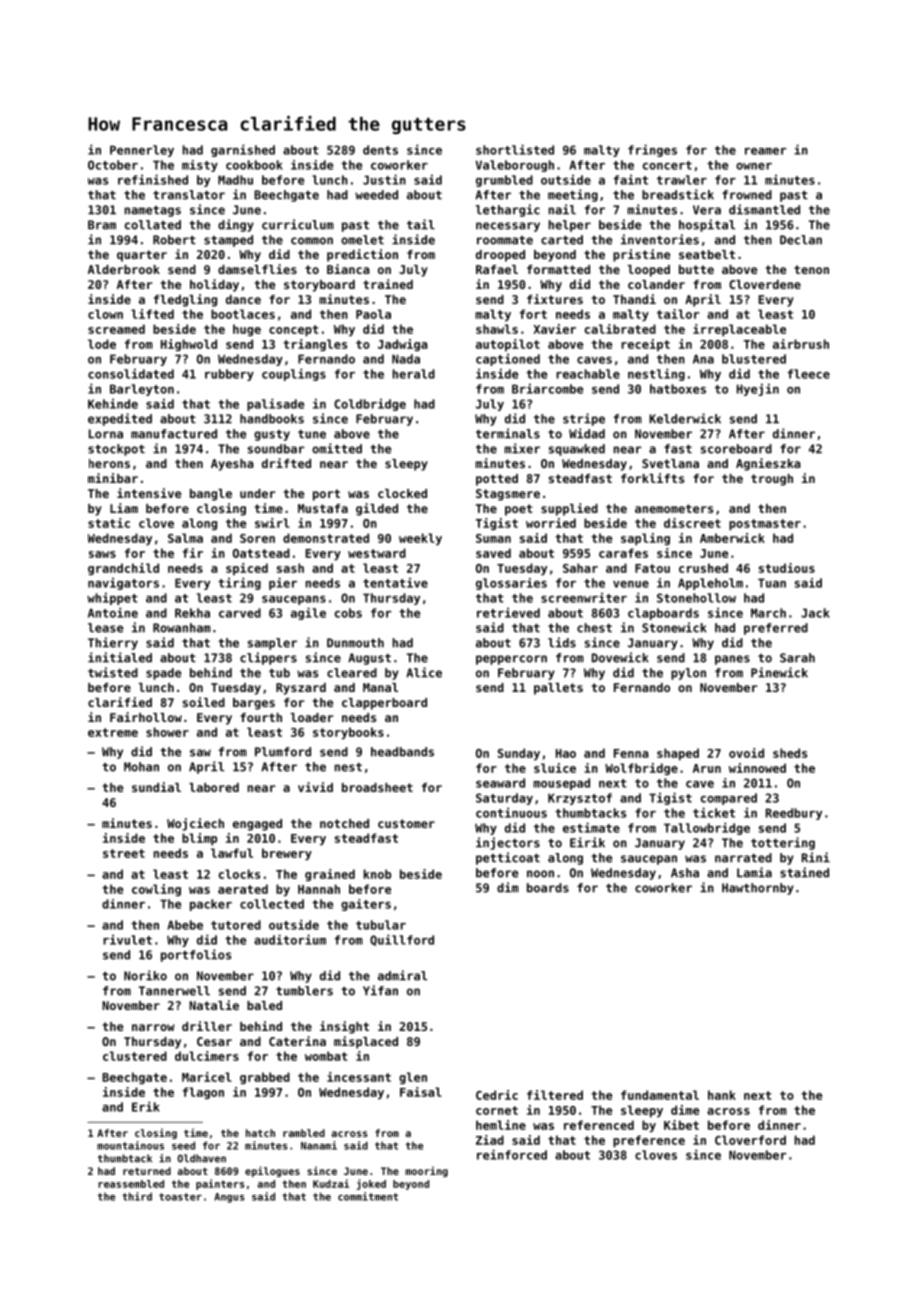  I want to click on pylon, so click(688, 674).
